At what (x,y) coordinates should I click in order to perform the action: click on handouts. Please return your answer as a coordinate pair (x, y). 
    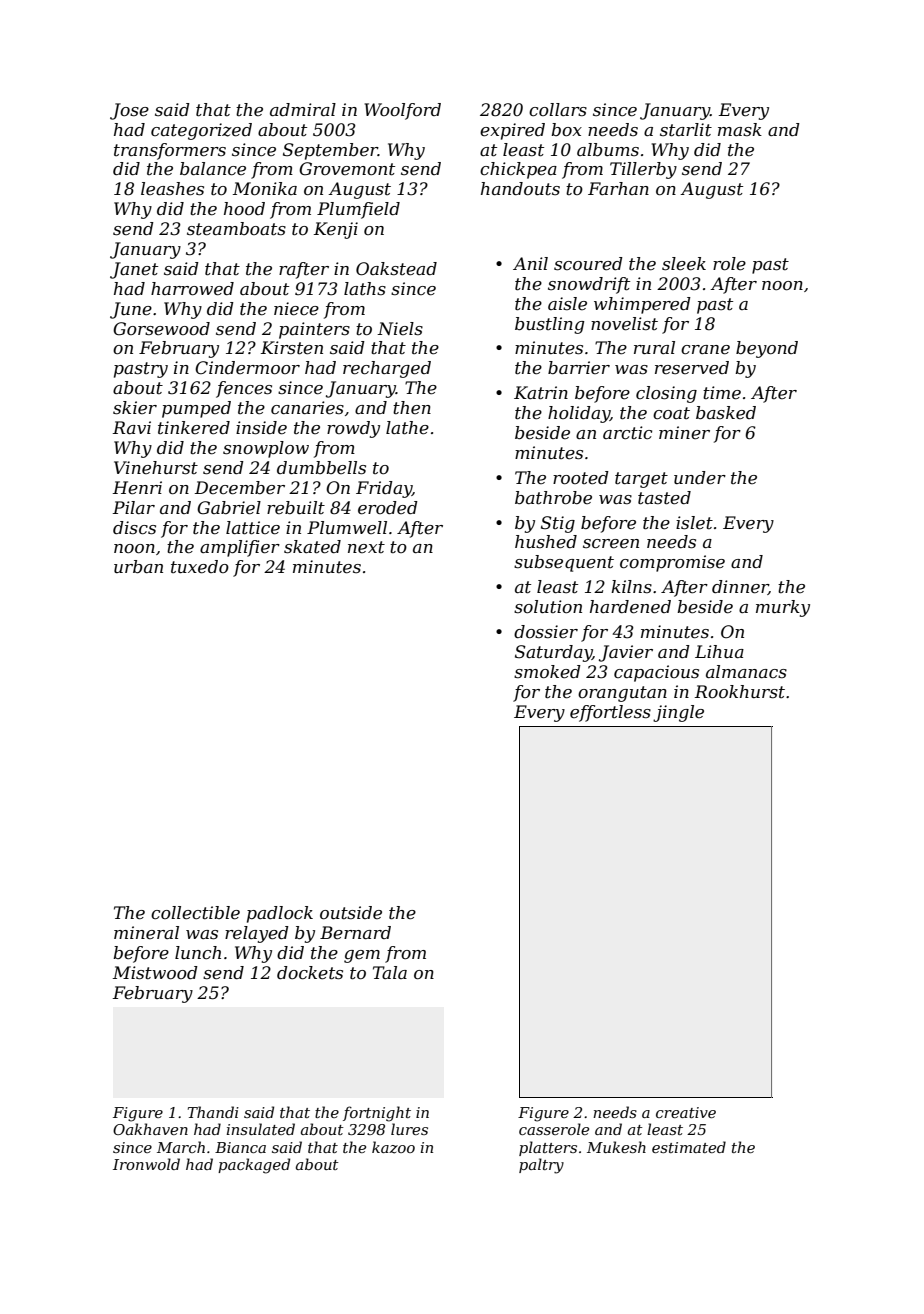
    Looking at the image, I should click on (520, 188).
